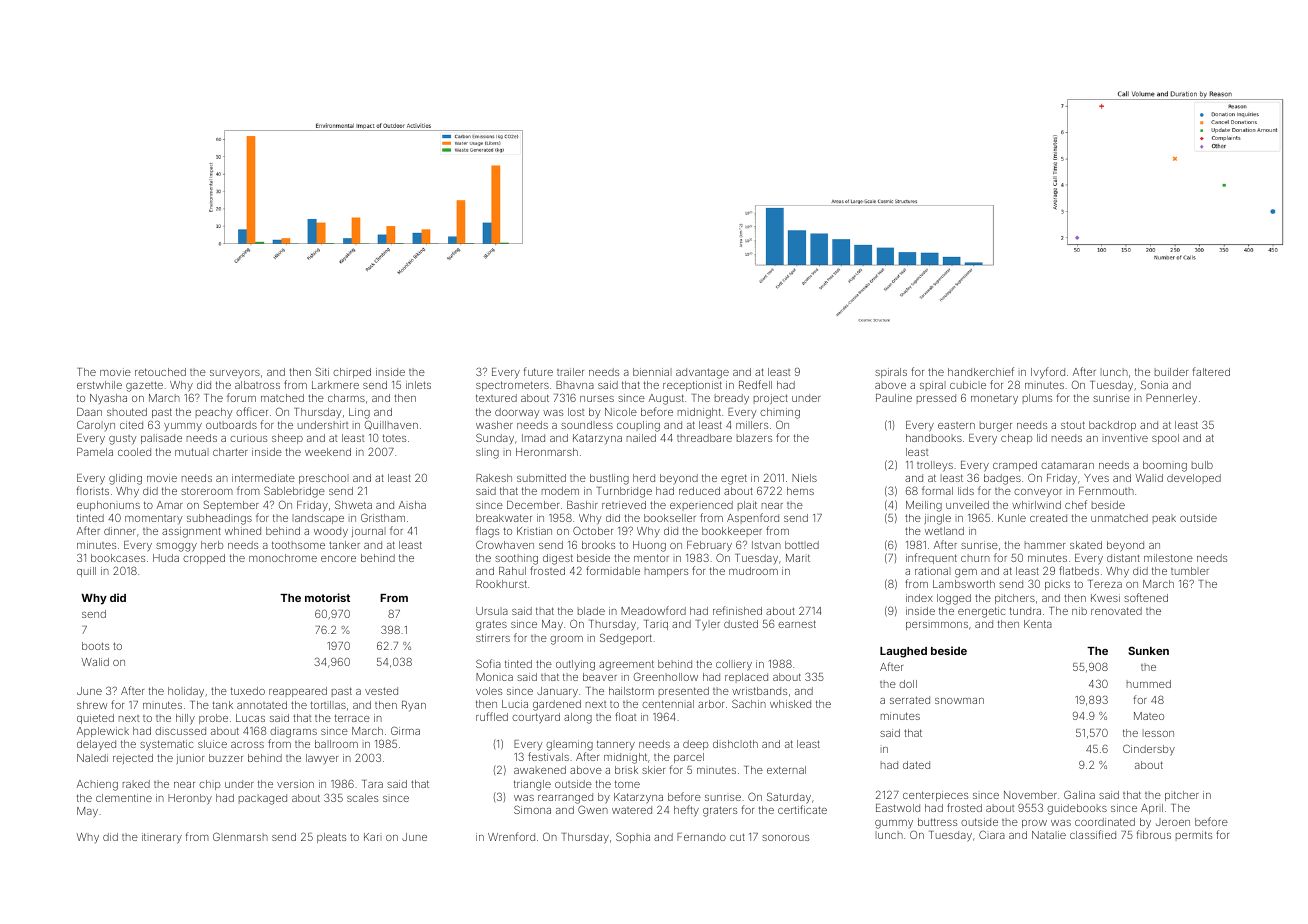 This screenshot has width=1308, height=924. Describe the element at coordinates (732, 399) in the screenshot. I see `bready` at that location.
